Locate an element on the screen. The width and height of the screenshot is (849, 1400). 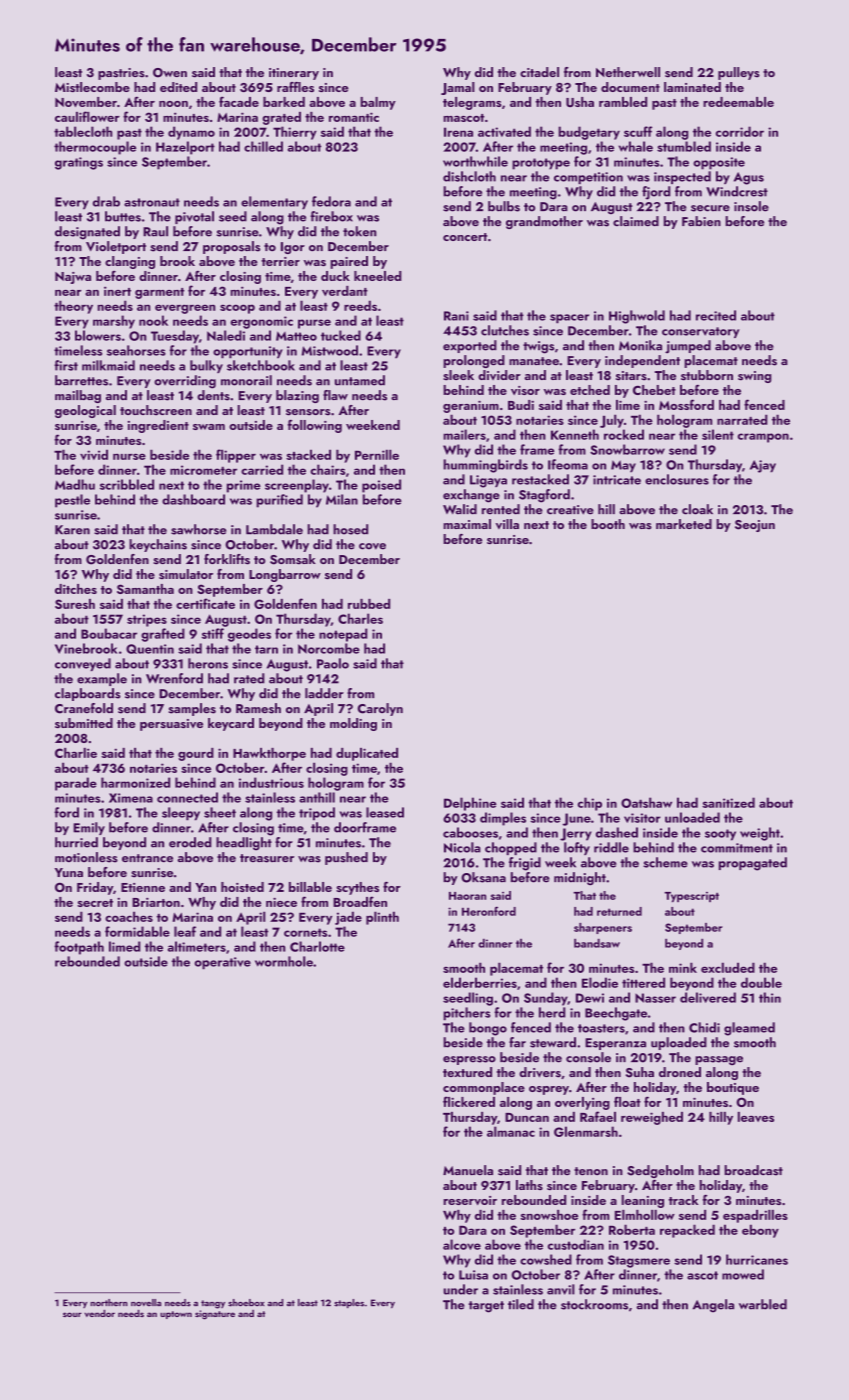
sour is located at coordinates (72, 1314).
